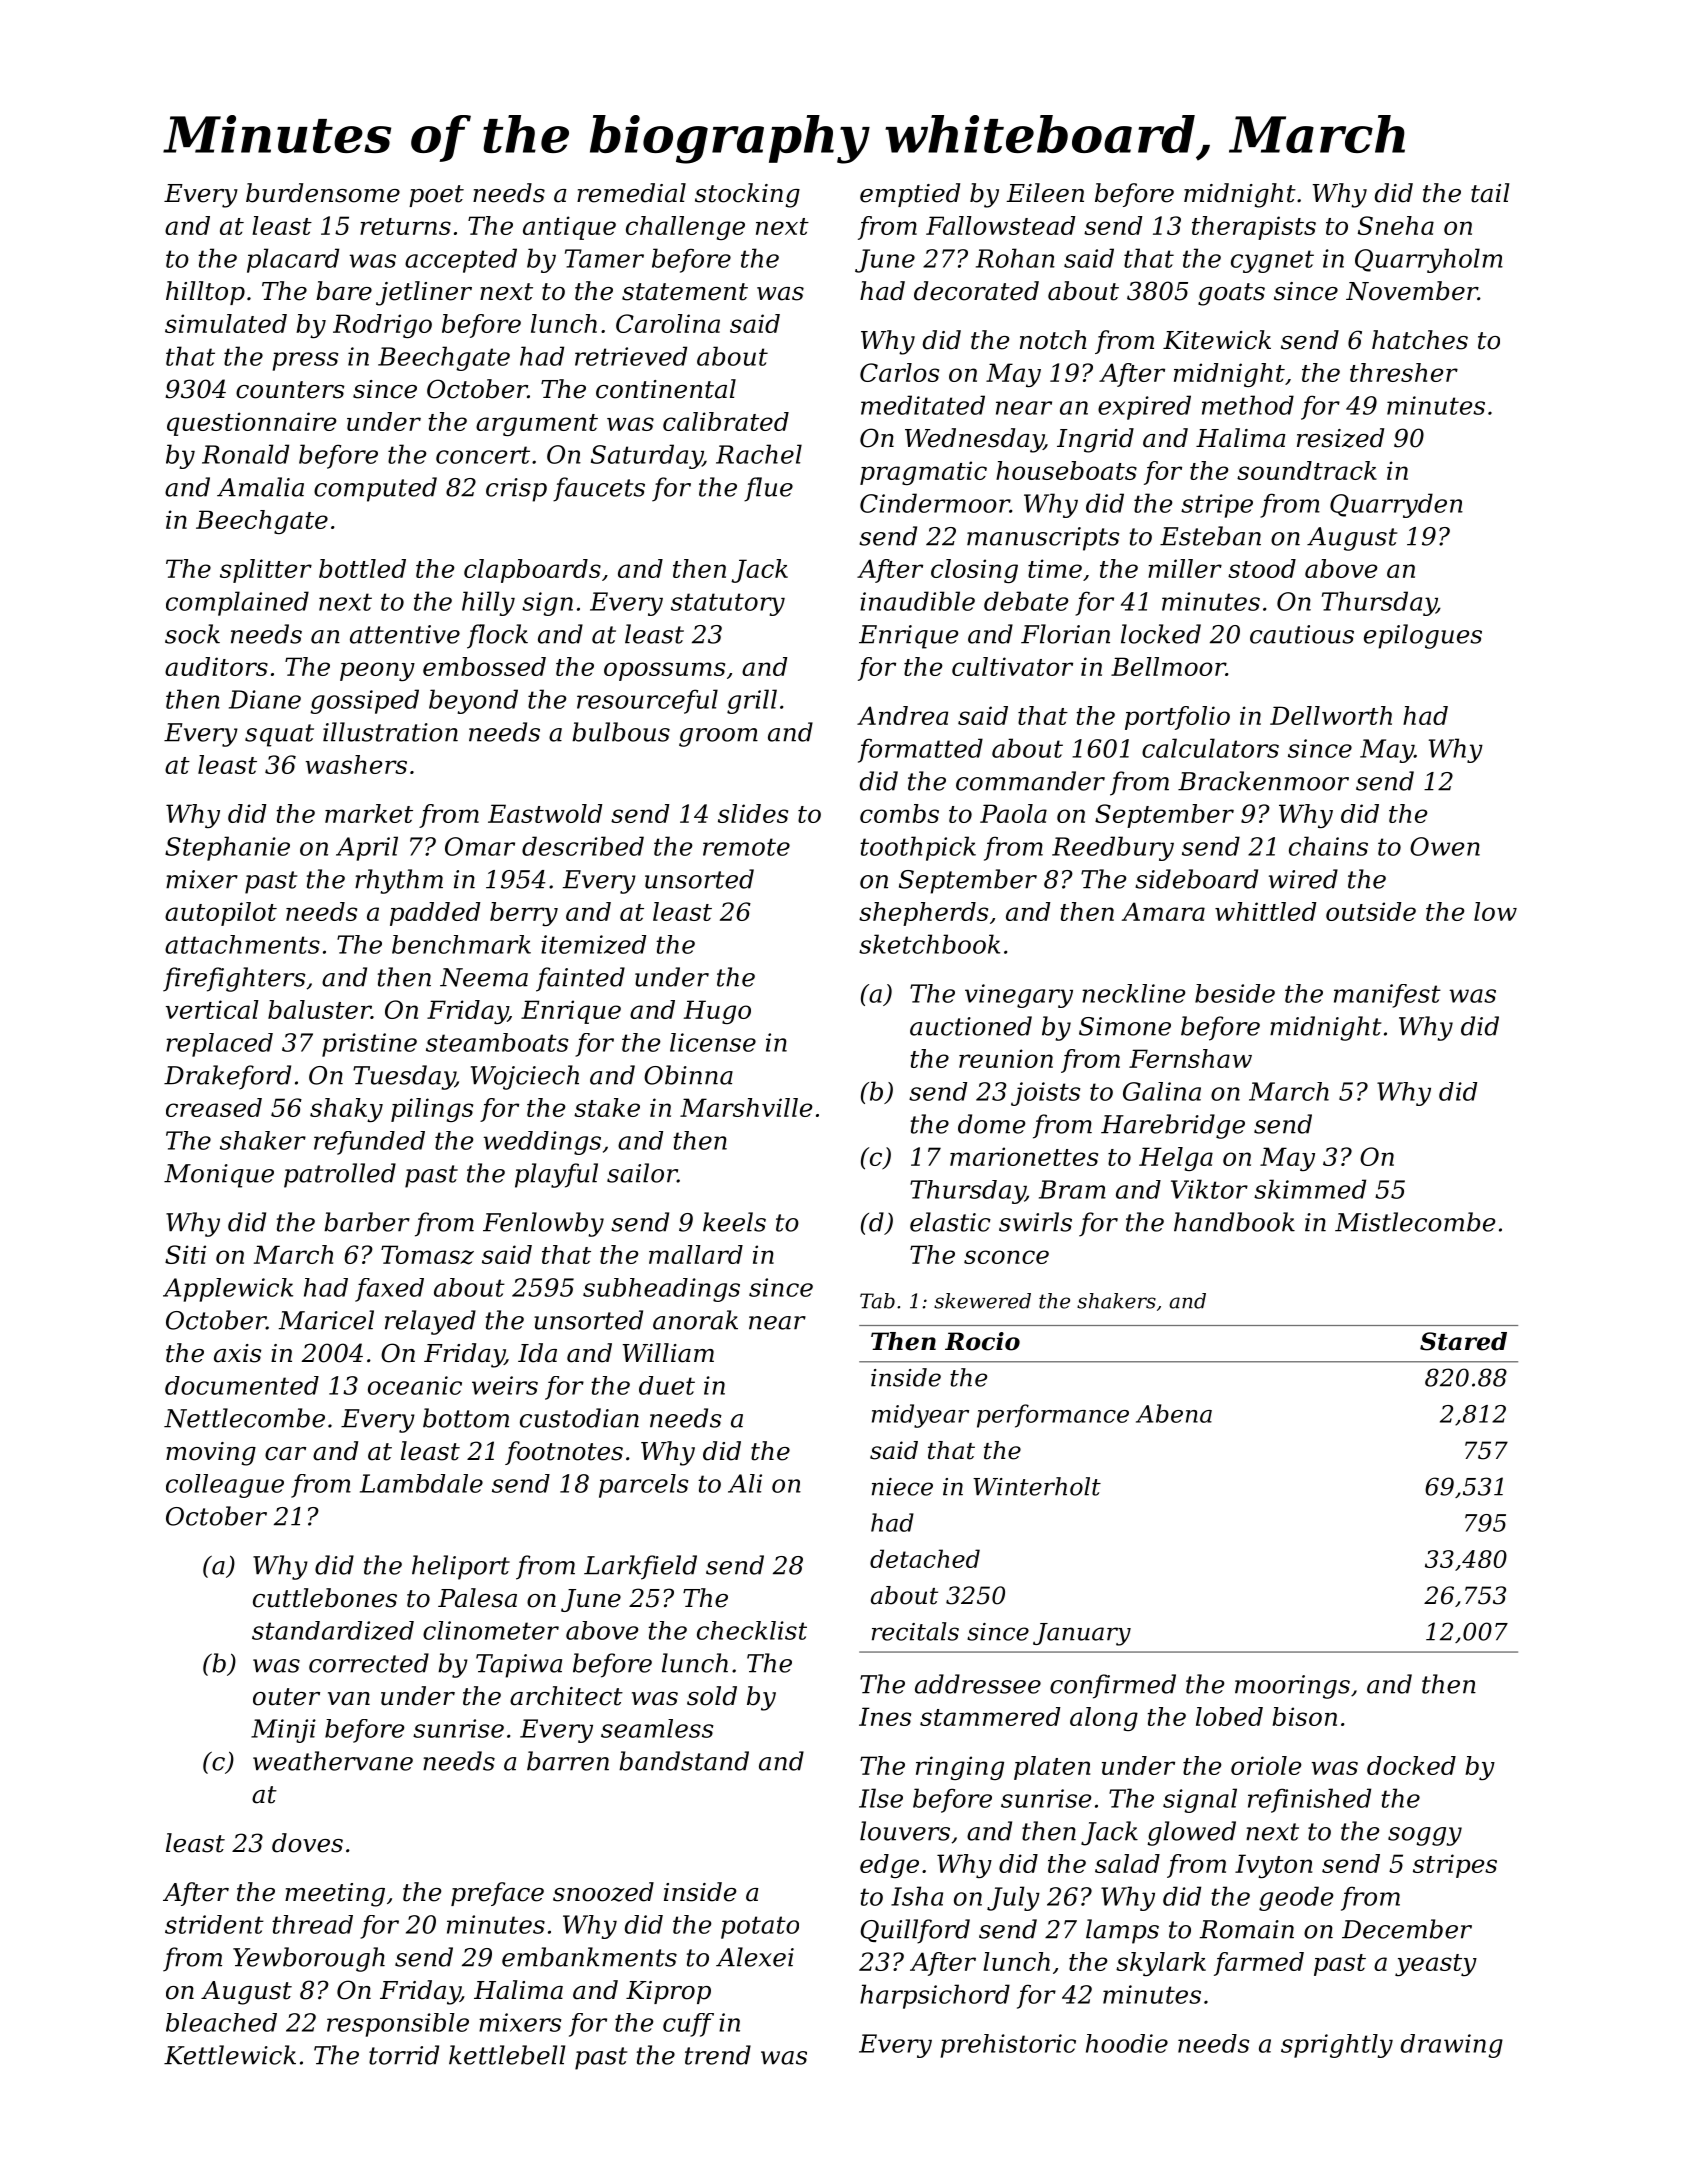 The image size is (1683, 2178). What do you see at coordinates (668, 1992) in the image?
I see `Kiprop` at bounding box center [668, 1992].
